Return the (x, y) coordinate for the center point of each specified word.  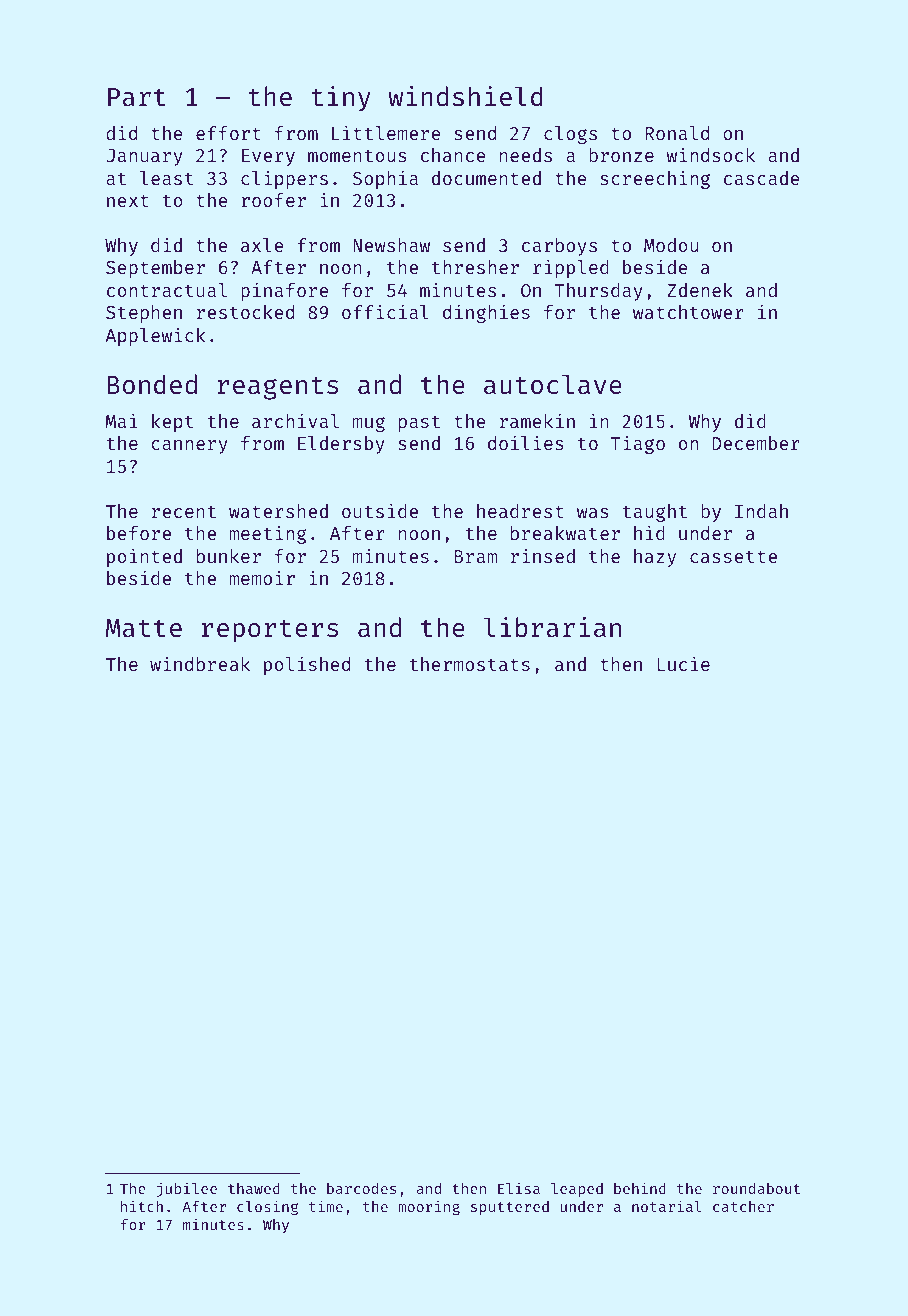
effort (228, 133)
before (139, 533)
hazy (655, 558)
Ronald (677, 133)
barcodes (361, 1188)
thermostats (470, 664)
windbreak (200, 663)
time (326, 1206)
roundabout (756, 1188)
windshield (465, 96)
